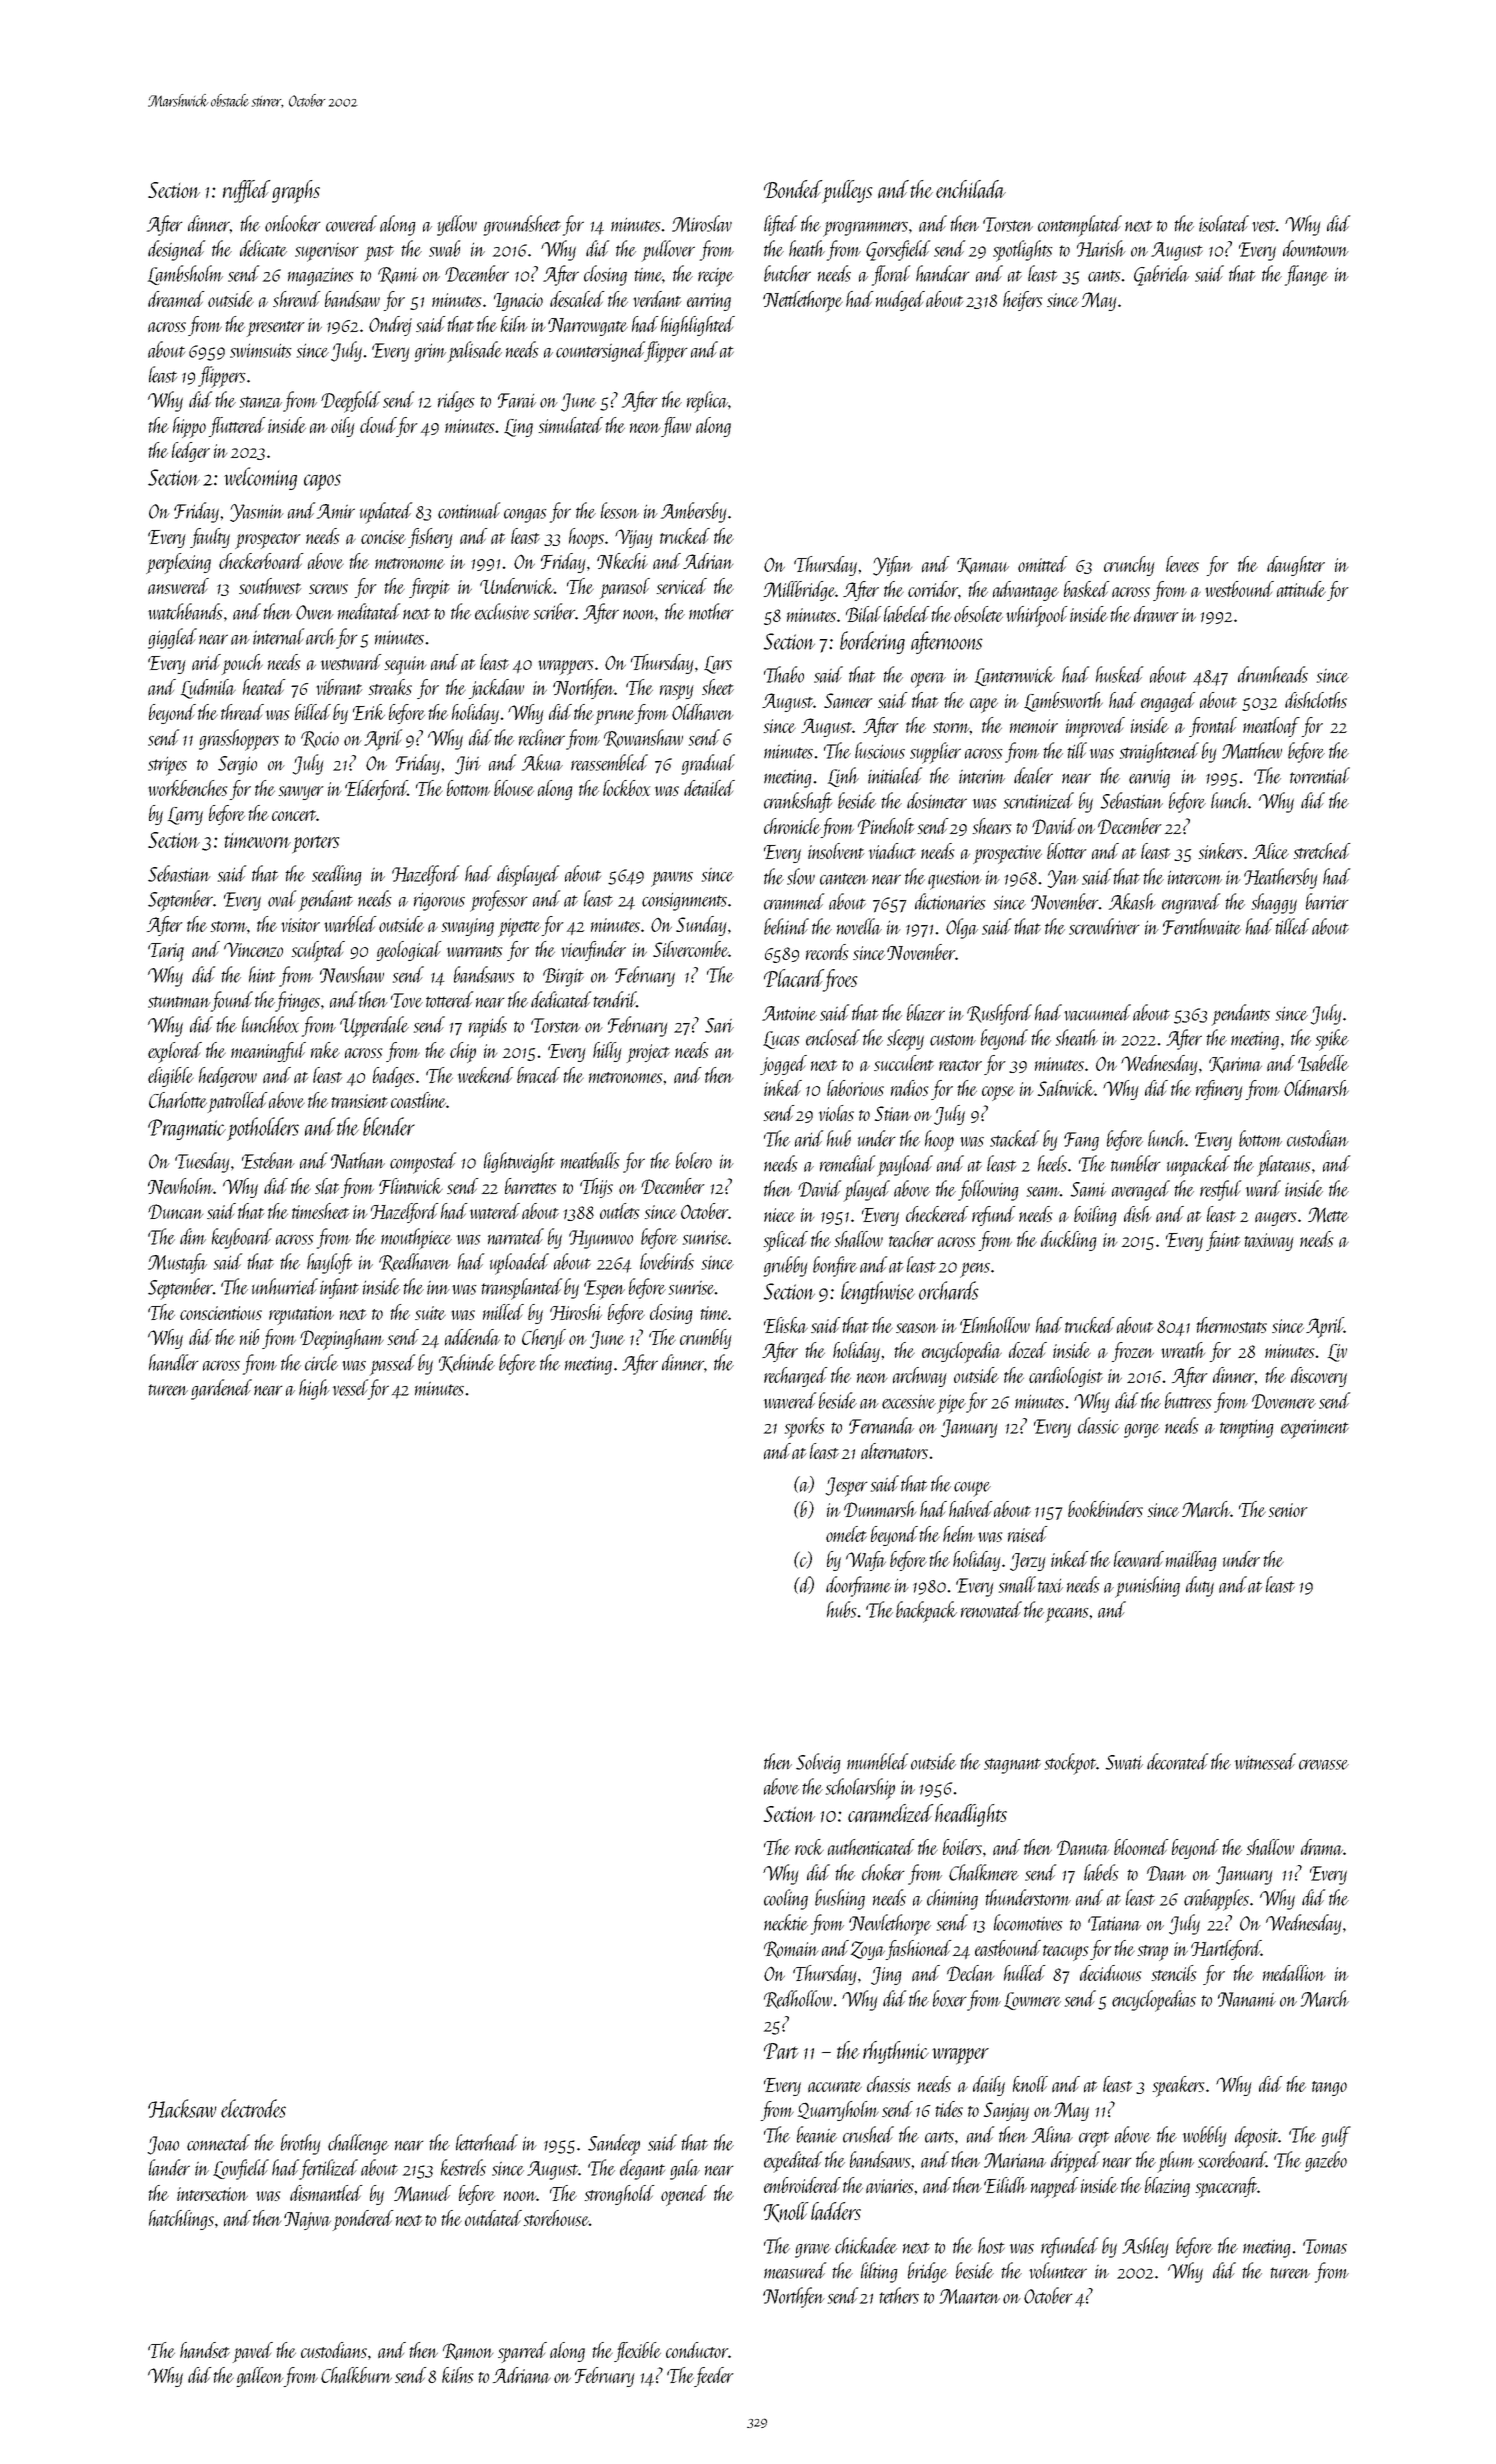 This screenshot has width=1496, height=2464. I want to click on flexible, so click(637, 2352).
